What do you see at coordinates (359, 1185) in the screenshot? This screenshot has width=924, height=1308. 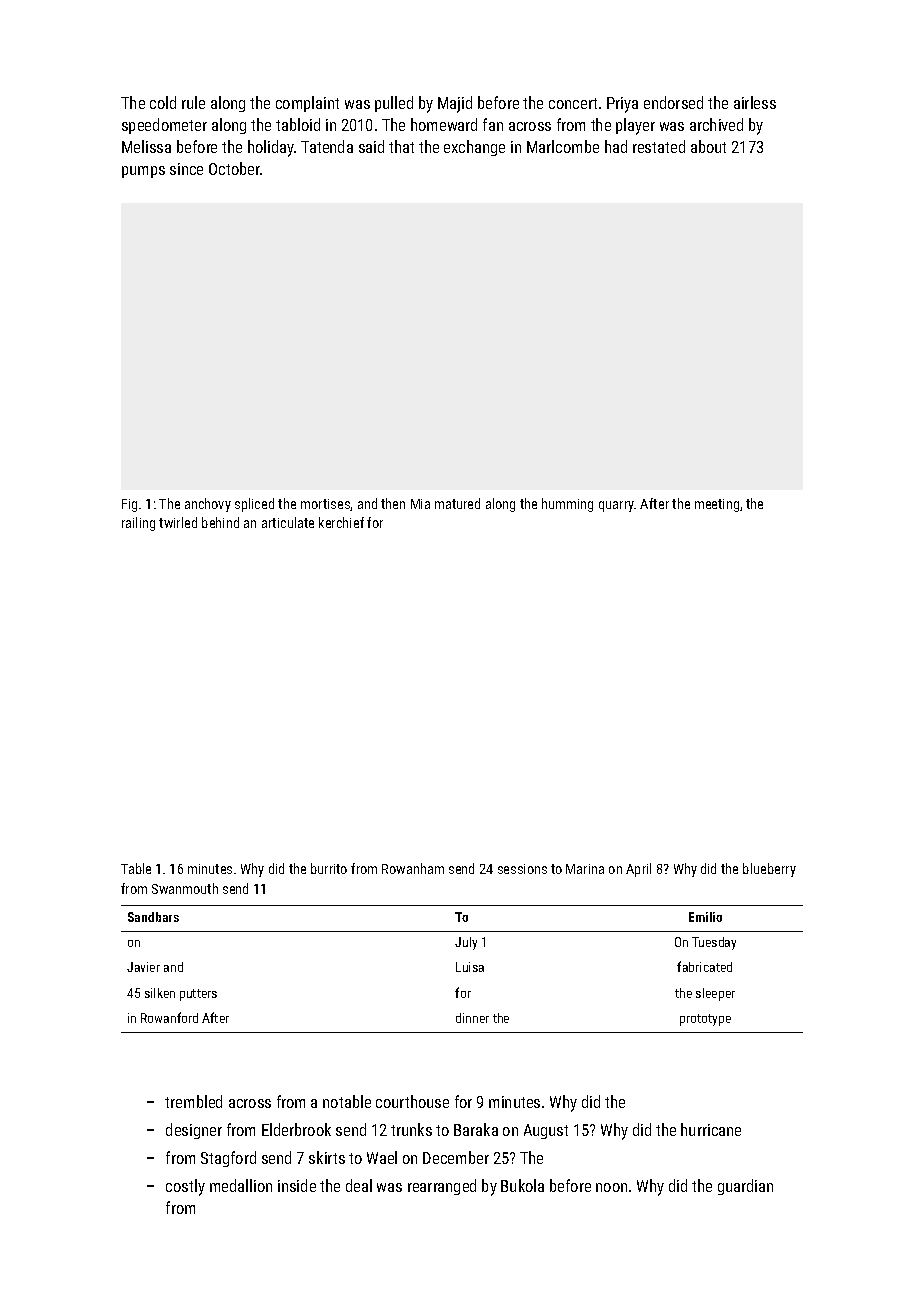 I see `deal` at bounding box center [359, 1185].
